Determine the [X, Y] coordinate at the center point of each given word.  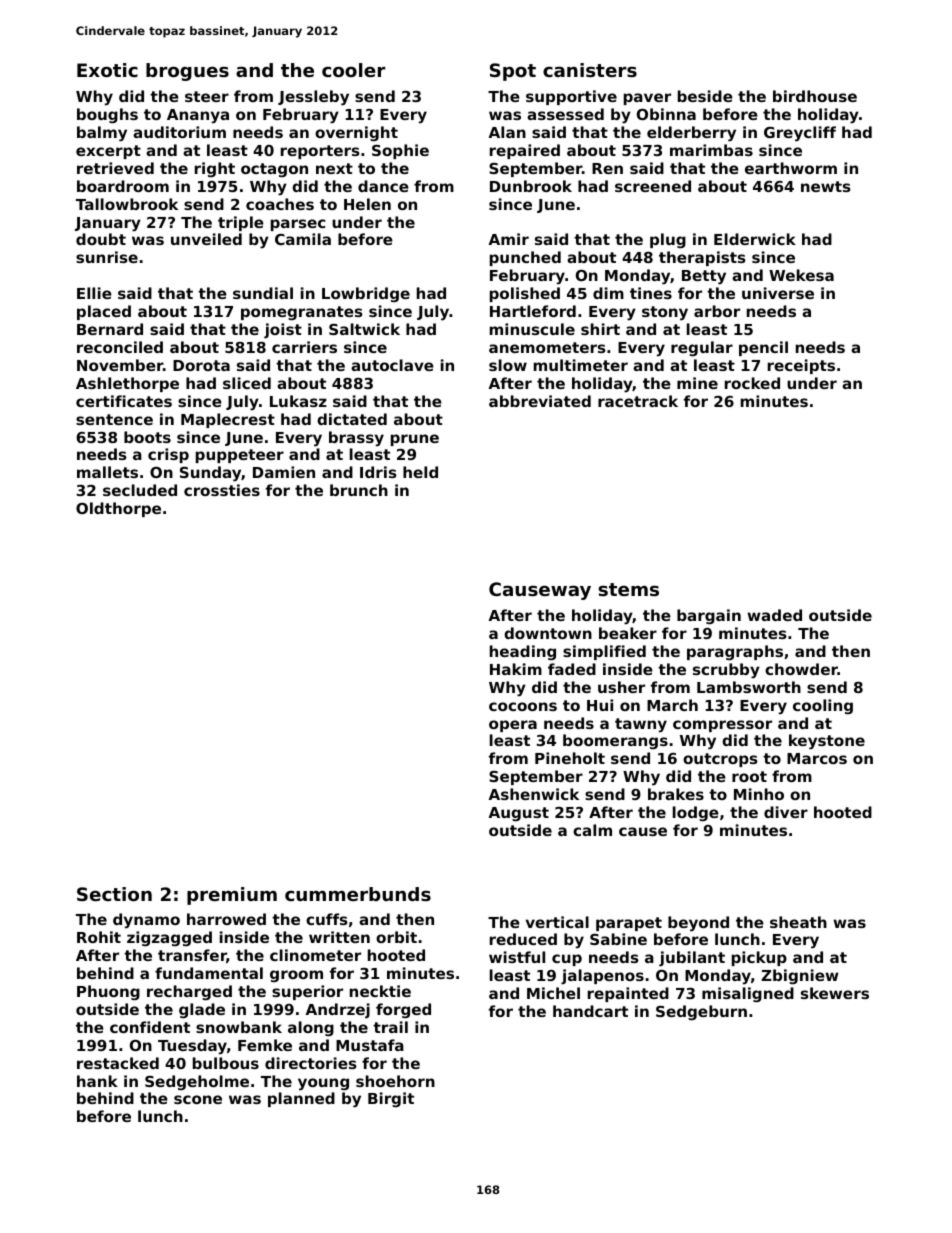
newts [826, 186]
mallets [107, 472]
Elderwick [755, 239]
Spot [513, 72]
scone [198, 1099]
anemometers [547, 347]
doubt [101, 239]
